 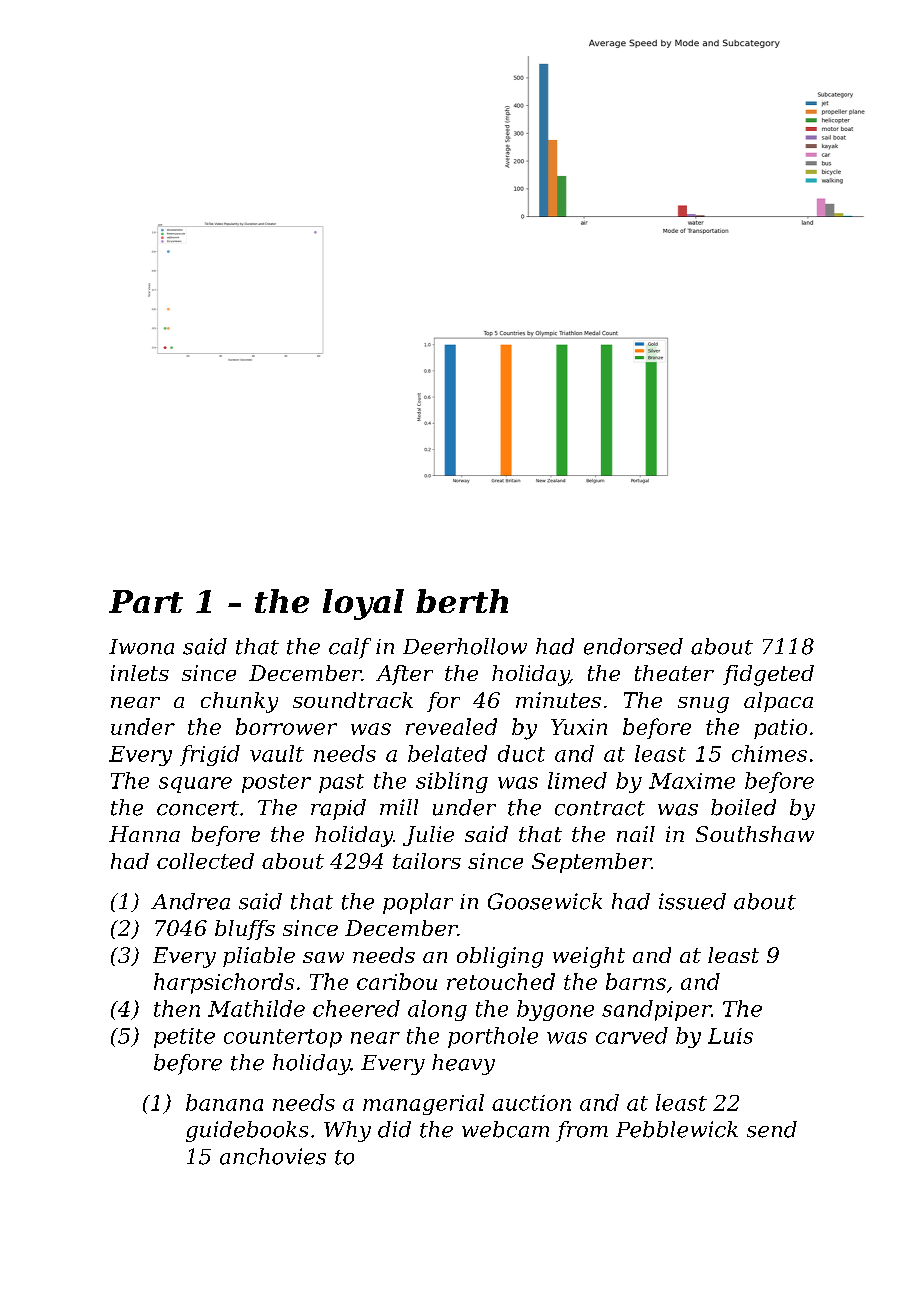 What do you see at coordinates (341, 783) in the image?
I see `past` at bounding box center [341, 783].
